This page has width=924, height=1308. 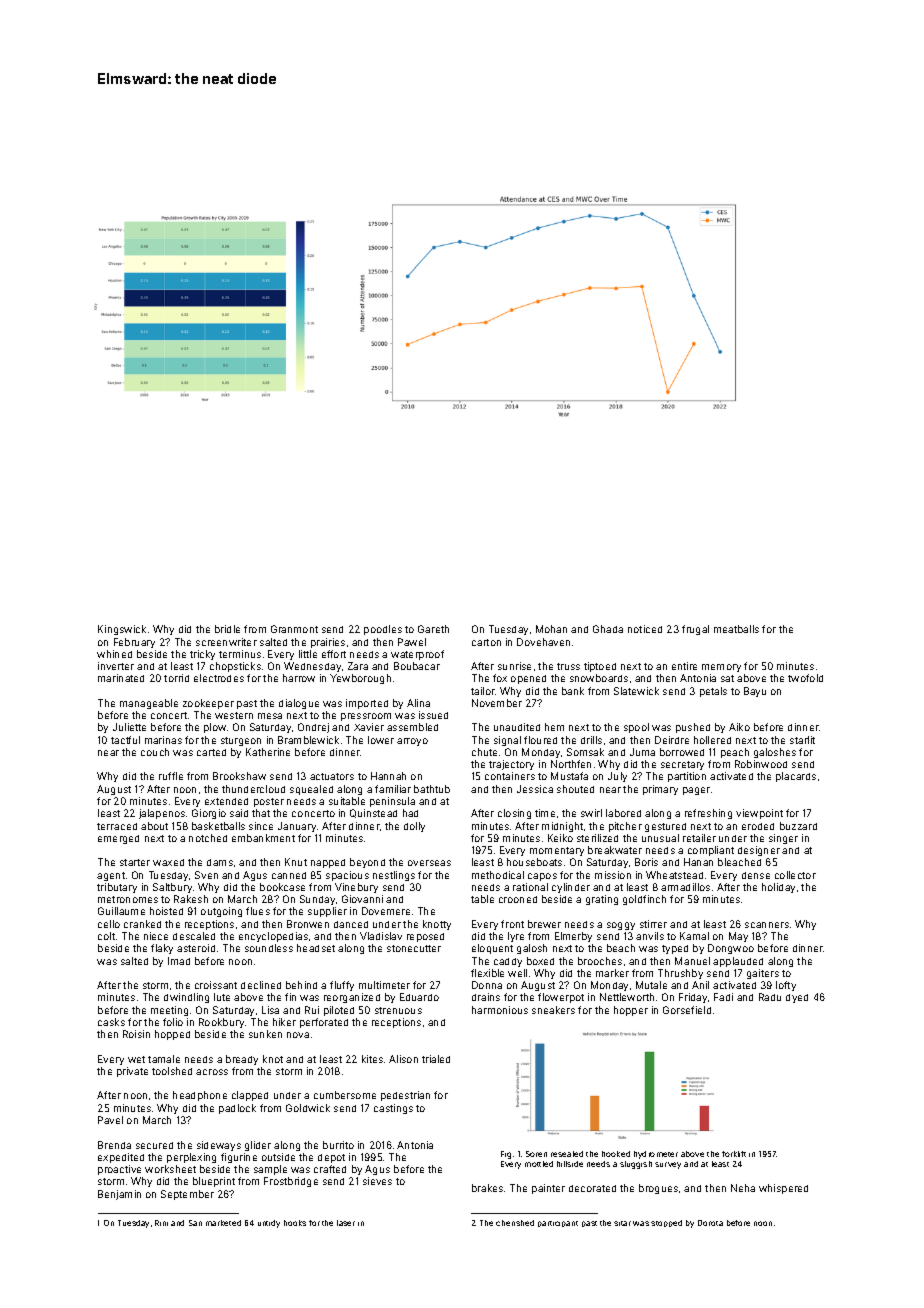 What do you see at coordinates (436, 1059) in the page?
I see `trialed` at bounding box center [436, 1059].
